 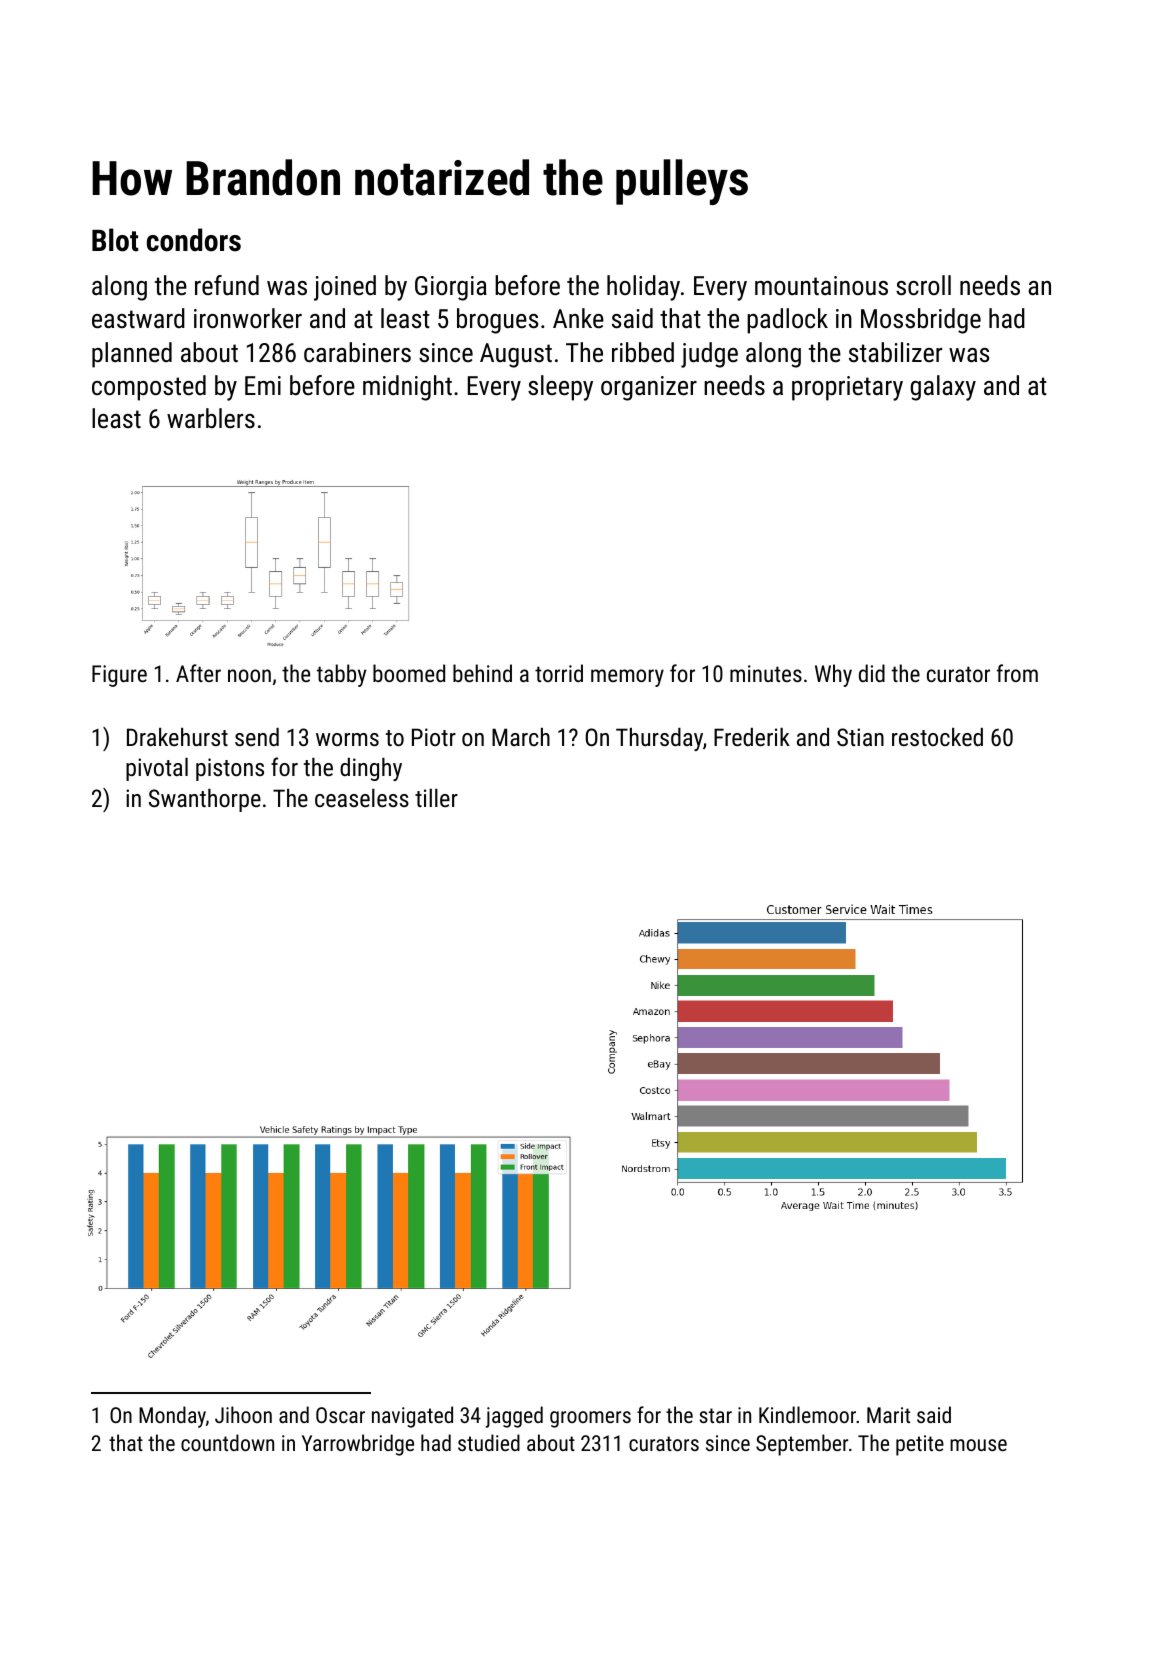 What do you see at coordinates (119, 676) in the screenshot?
I see `Figure` at bounding box center [119, 676].
